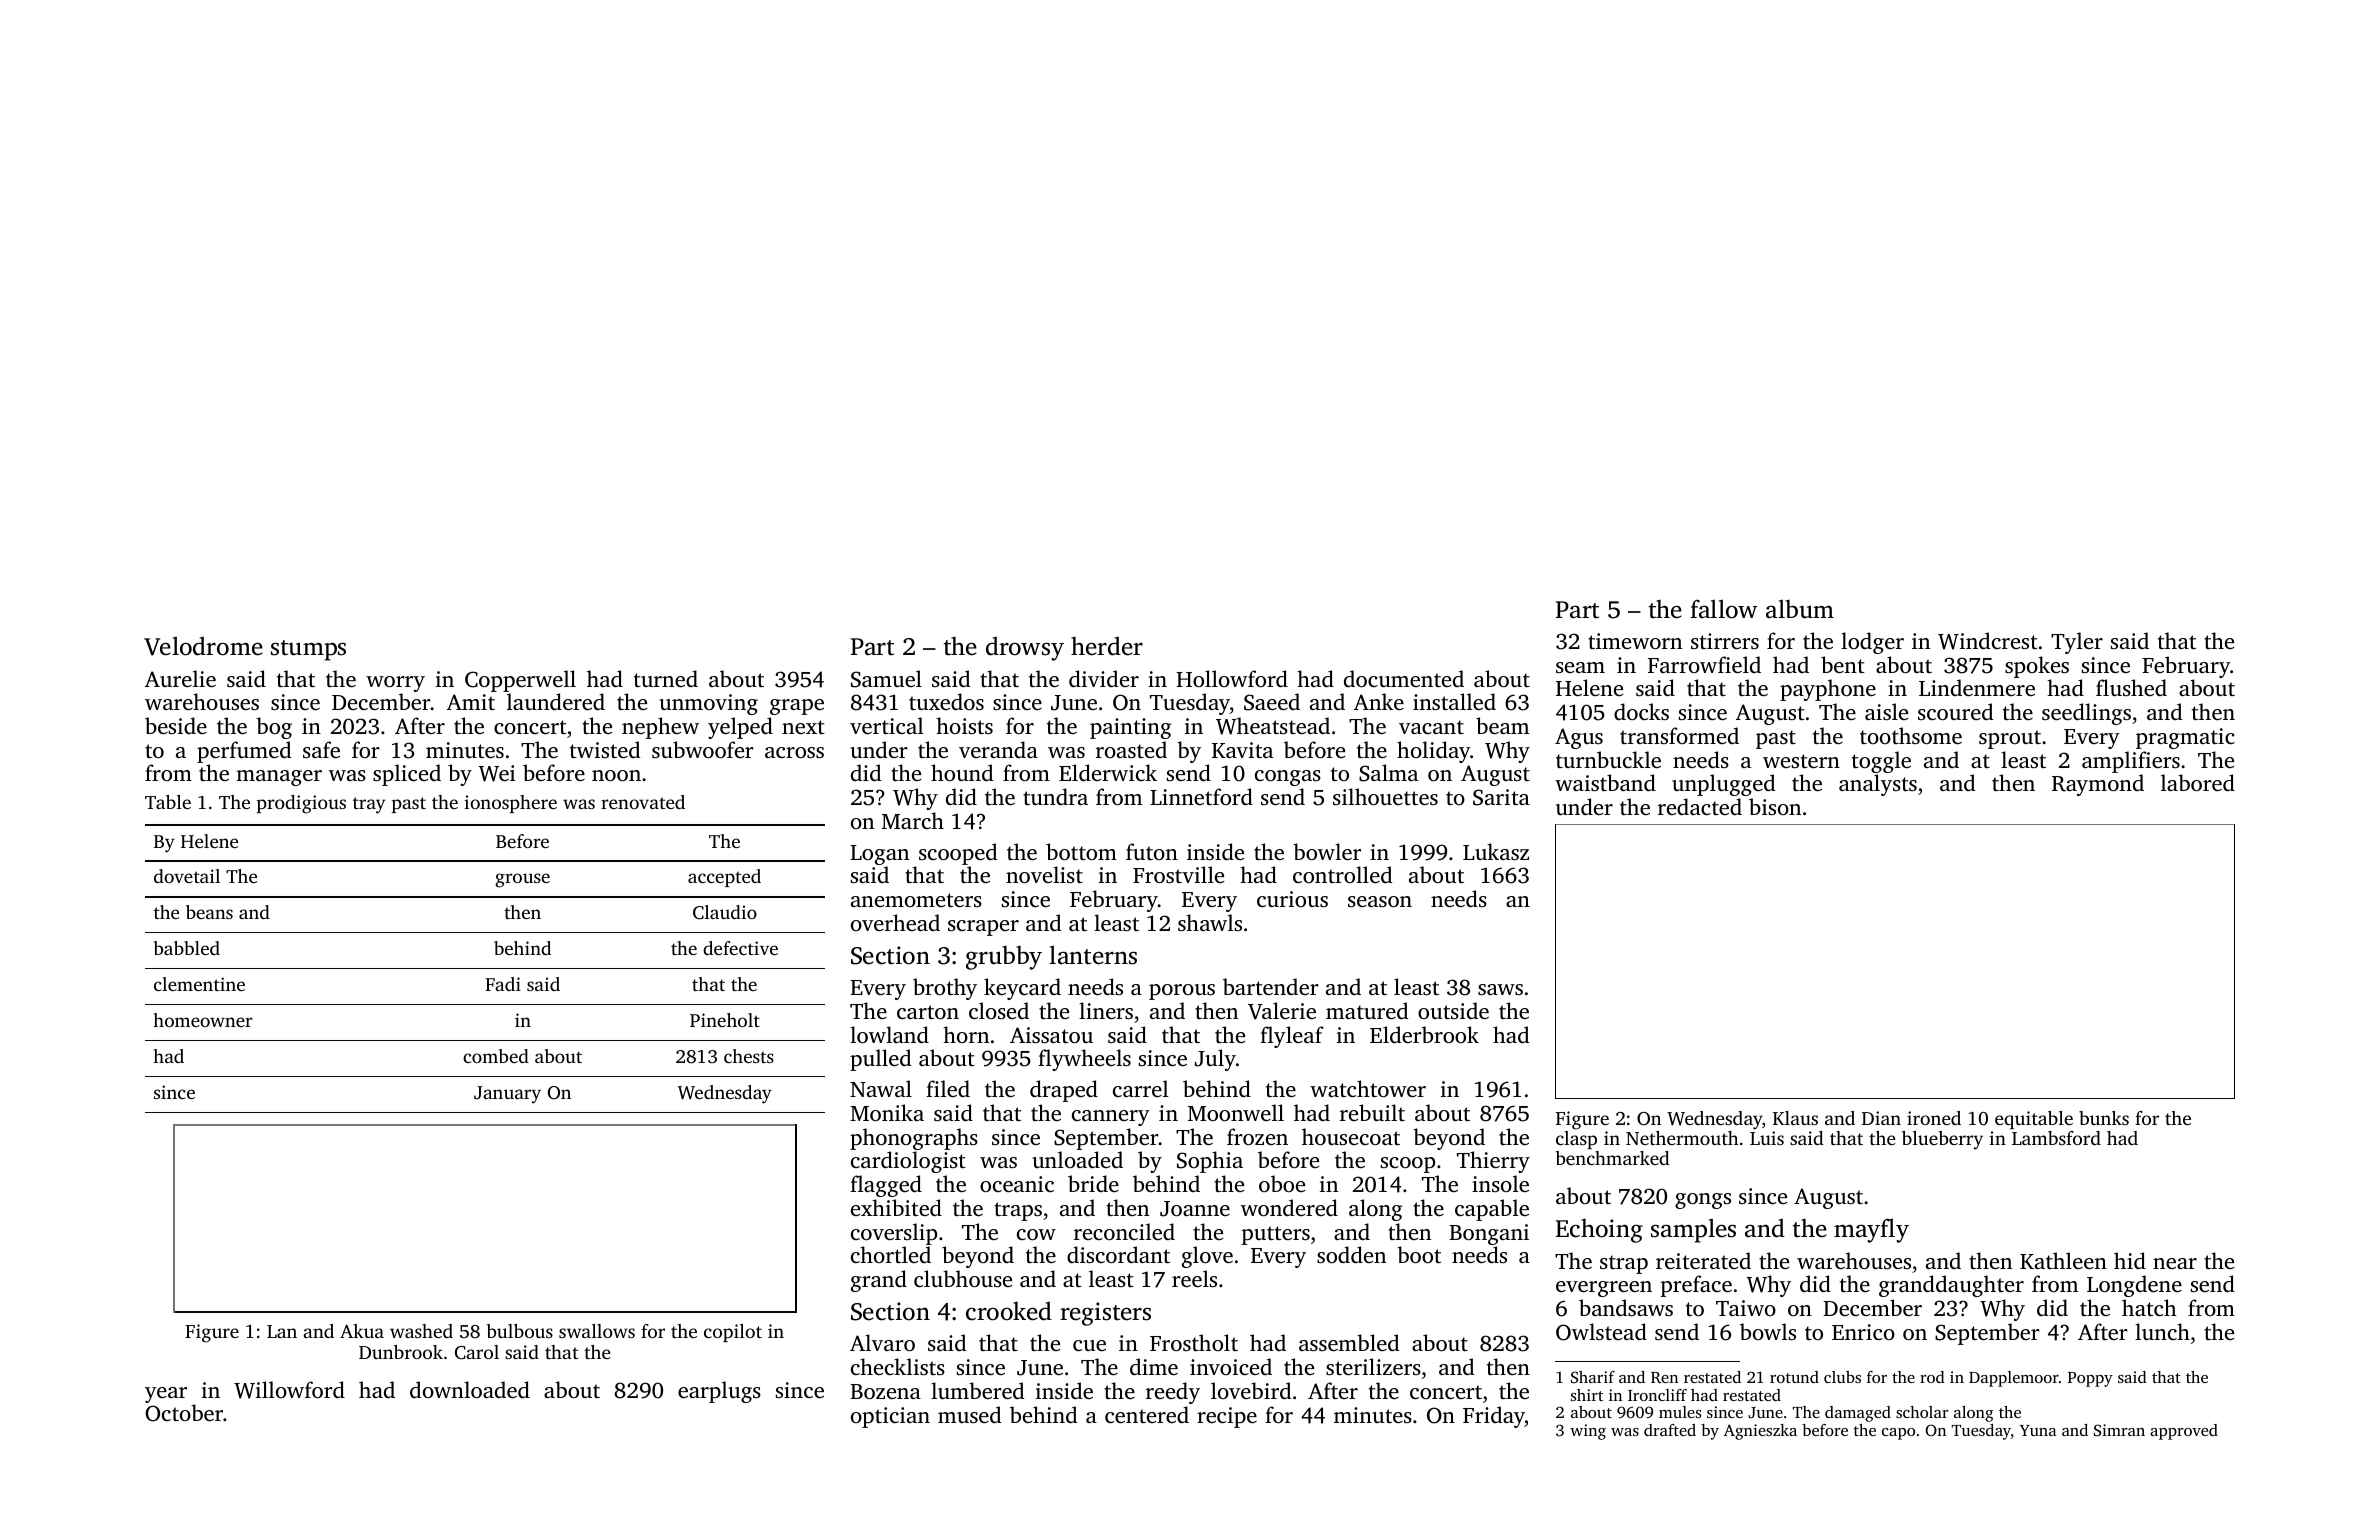 The height and width of the page is (1540, 2380). I want to click on Velodrome, so click(203, 646).
